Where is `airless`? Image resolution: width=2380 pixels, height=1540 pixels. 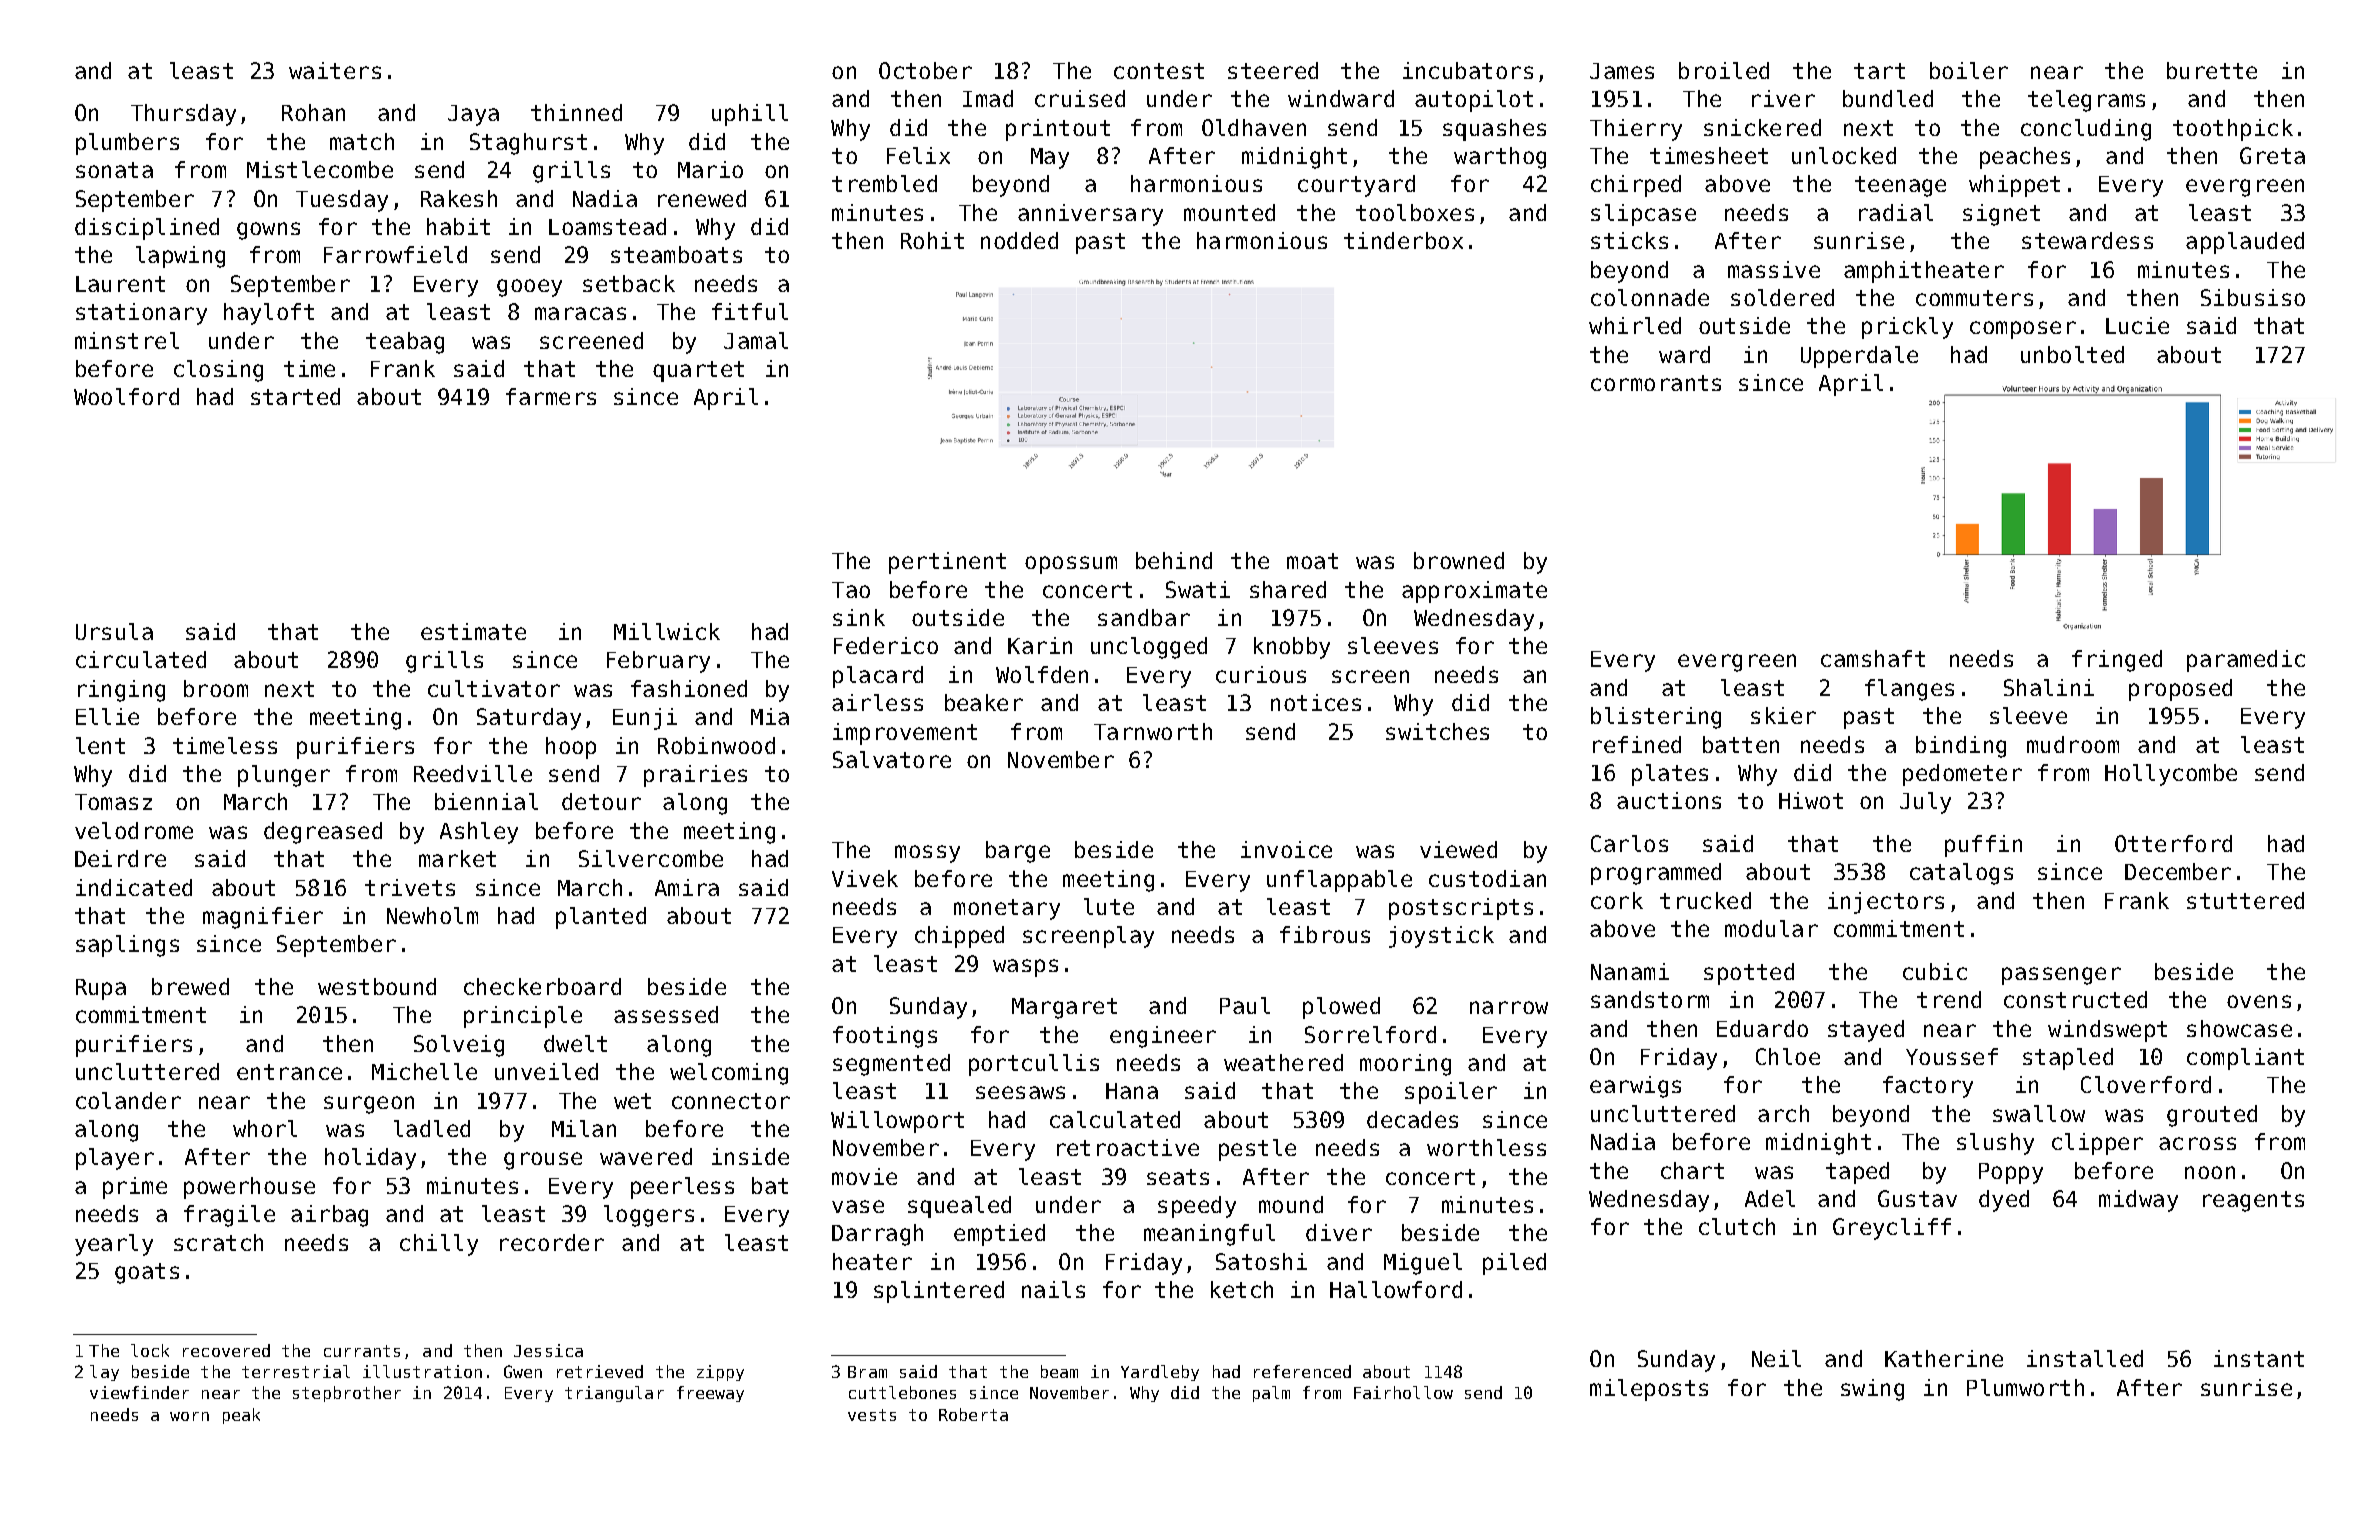 airless is located at coordinates (877, 702).
